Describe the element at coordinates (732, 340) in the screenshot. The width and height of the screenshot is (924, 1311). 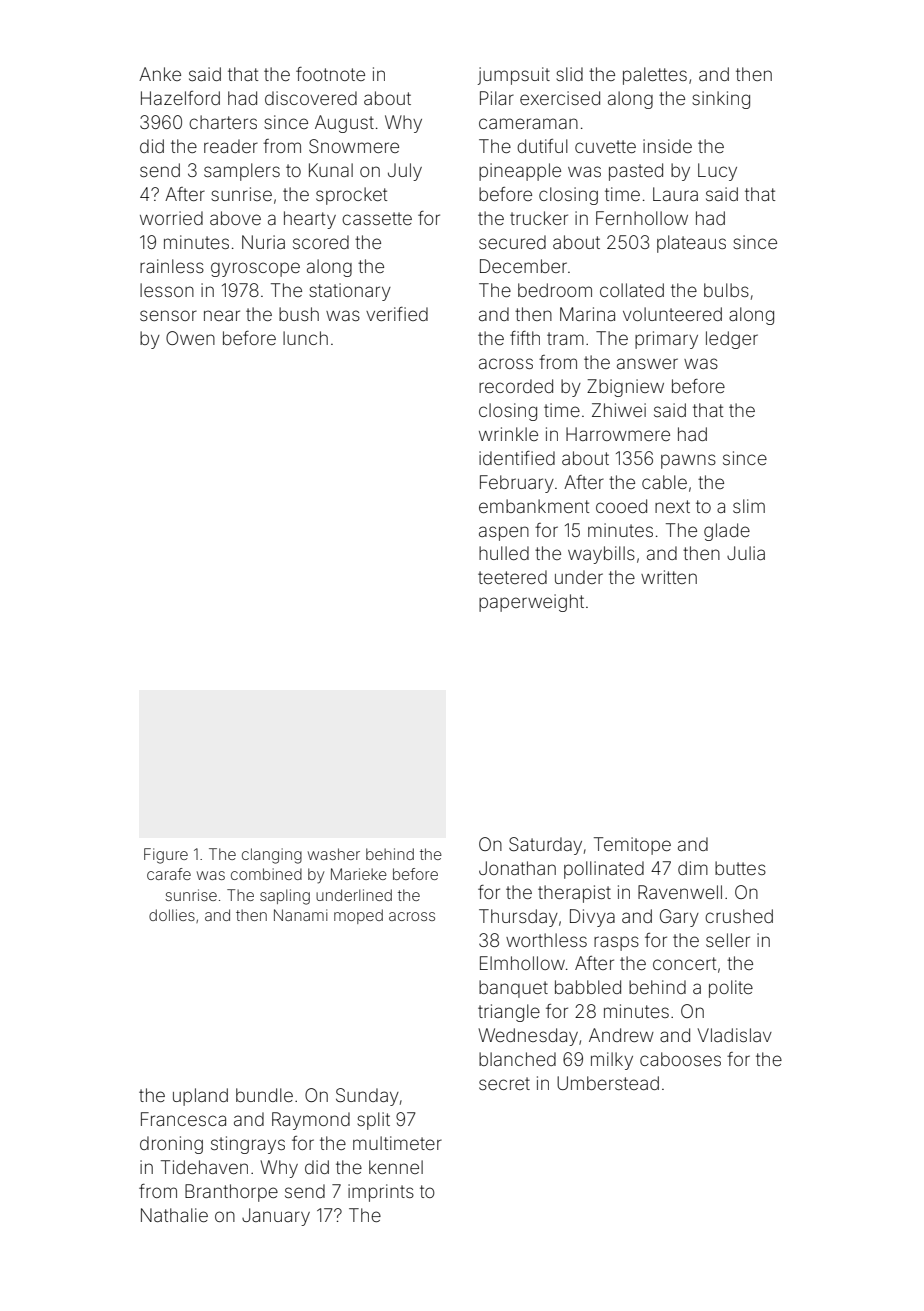
I see `ledger` at that location.
